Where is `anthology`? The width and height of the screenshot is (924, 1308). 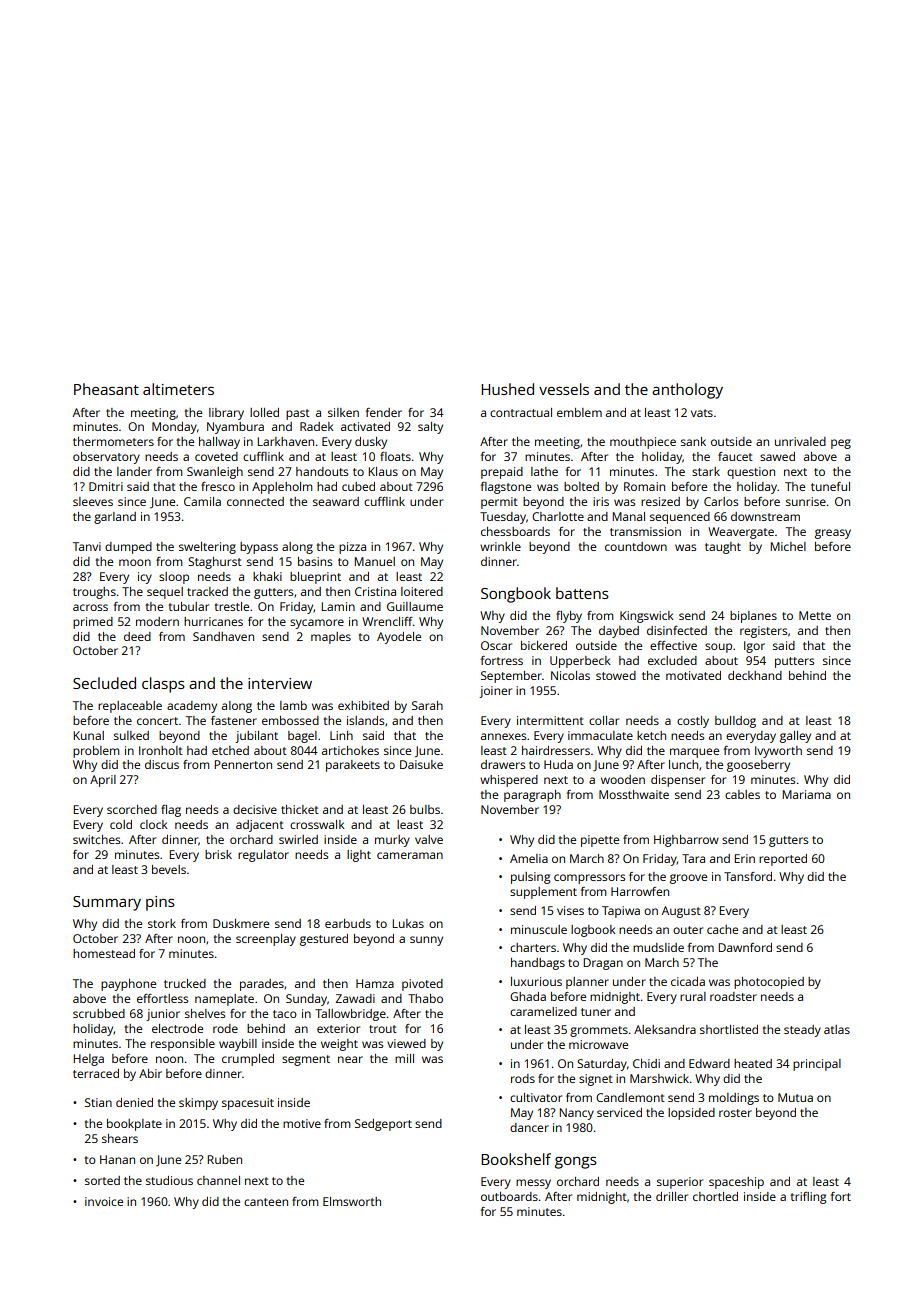
anthology is located at coordinates (687, 391).
